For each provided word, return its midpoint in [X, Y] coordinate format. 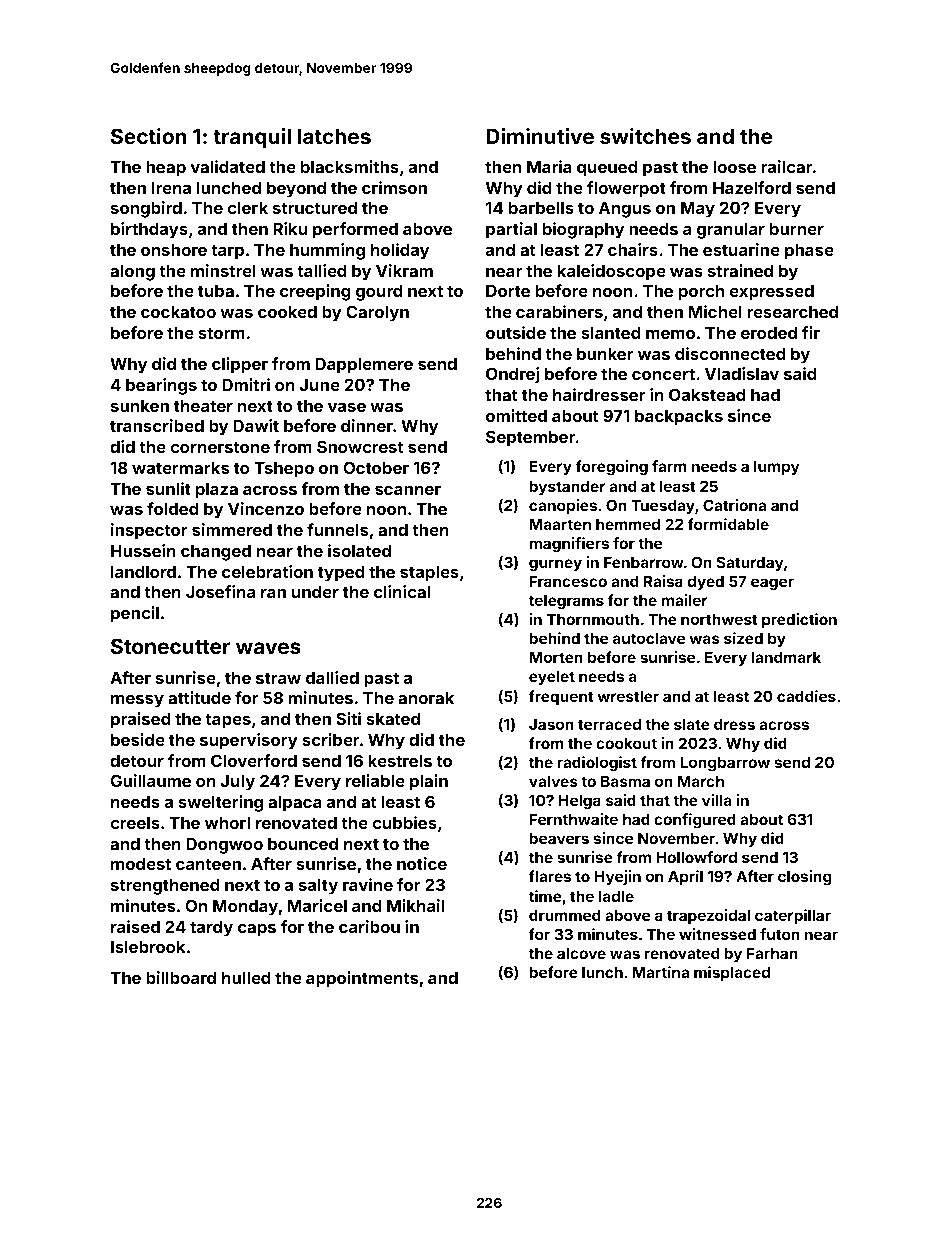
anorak [426, 698]
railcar [787, 166]
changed [216, 553]
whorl [227, 823]
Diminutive [540, 136]
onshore [174, 250]
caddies [806, 696]
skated [393, 719]
